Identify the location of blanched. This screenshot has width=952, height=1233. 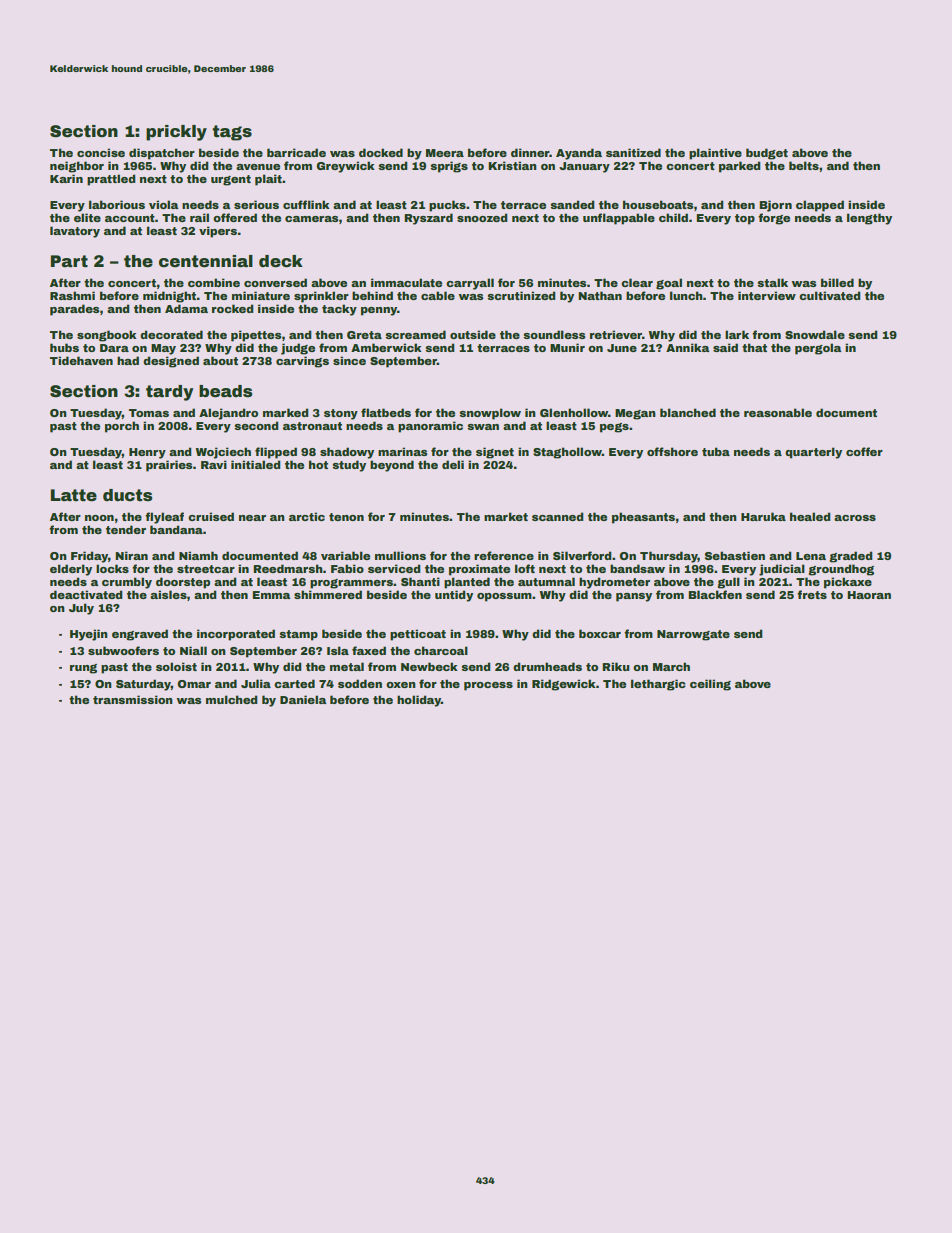
(688, 412).
